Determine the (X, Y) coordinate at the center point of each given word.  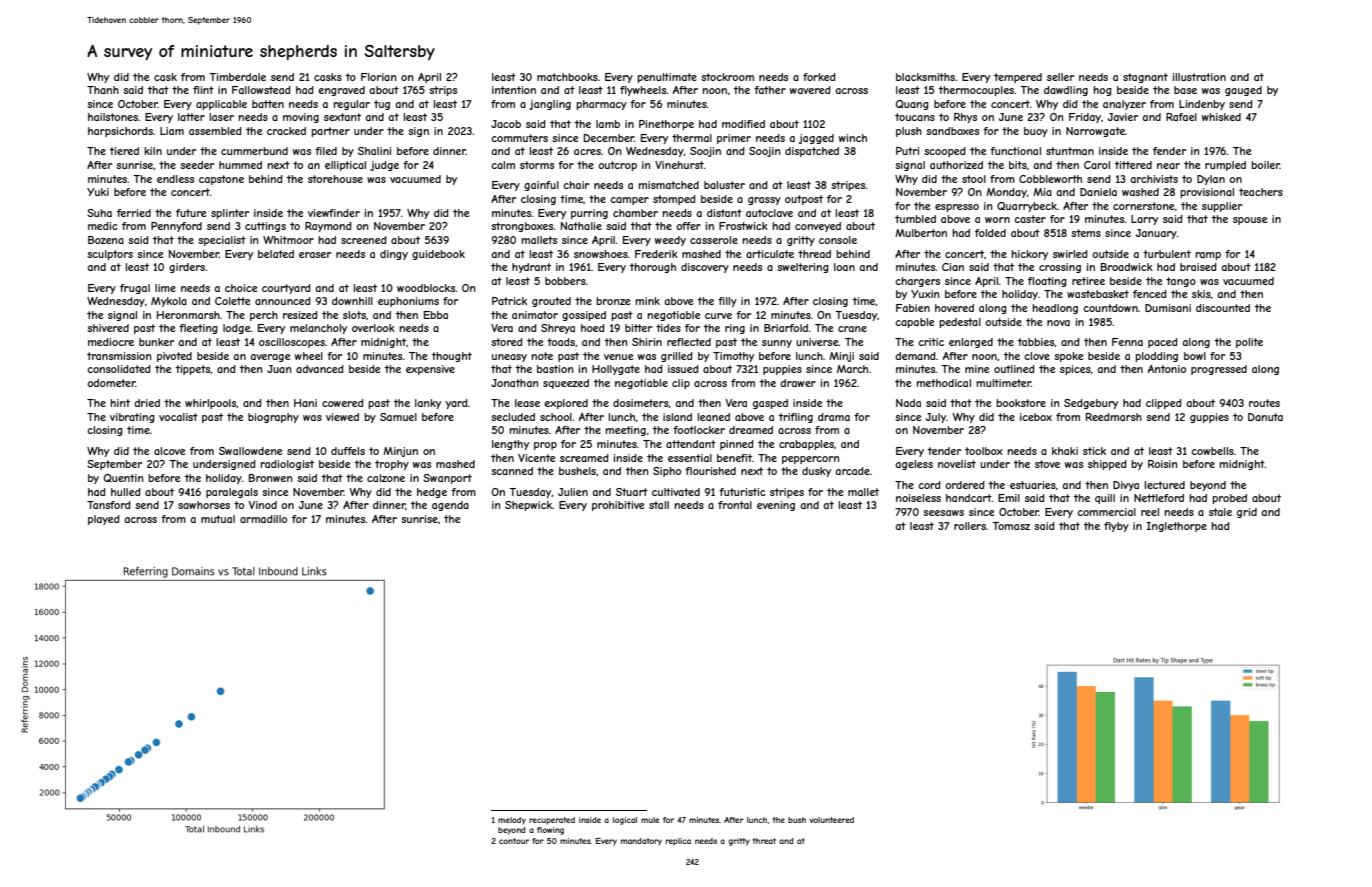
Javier (1123, 117)
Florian (378, 77)
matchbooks (567, 77)
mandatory (641, 842)
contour (514, 841)
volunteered (831, 820)
